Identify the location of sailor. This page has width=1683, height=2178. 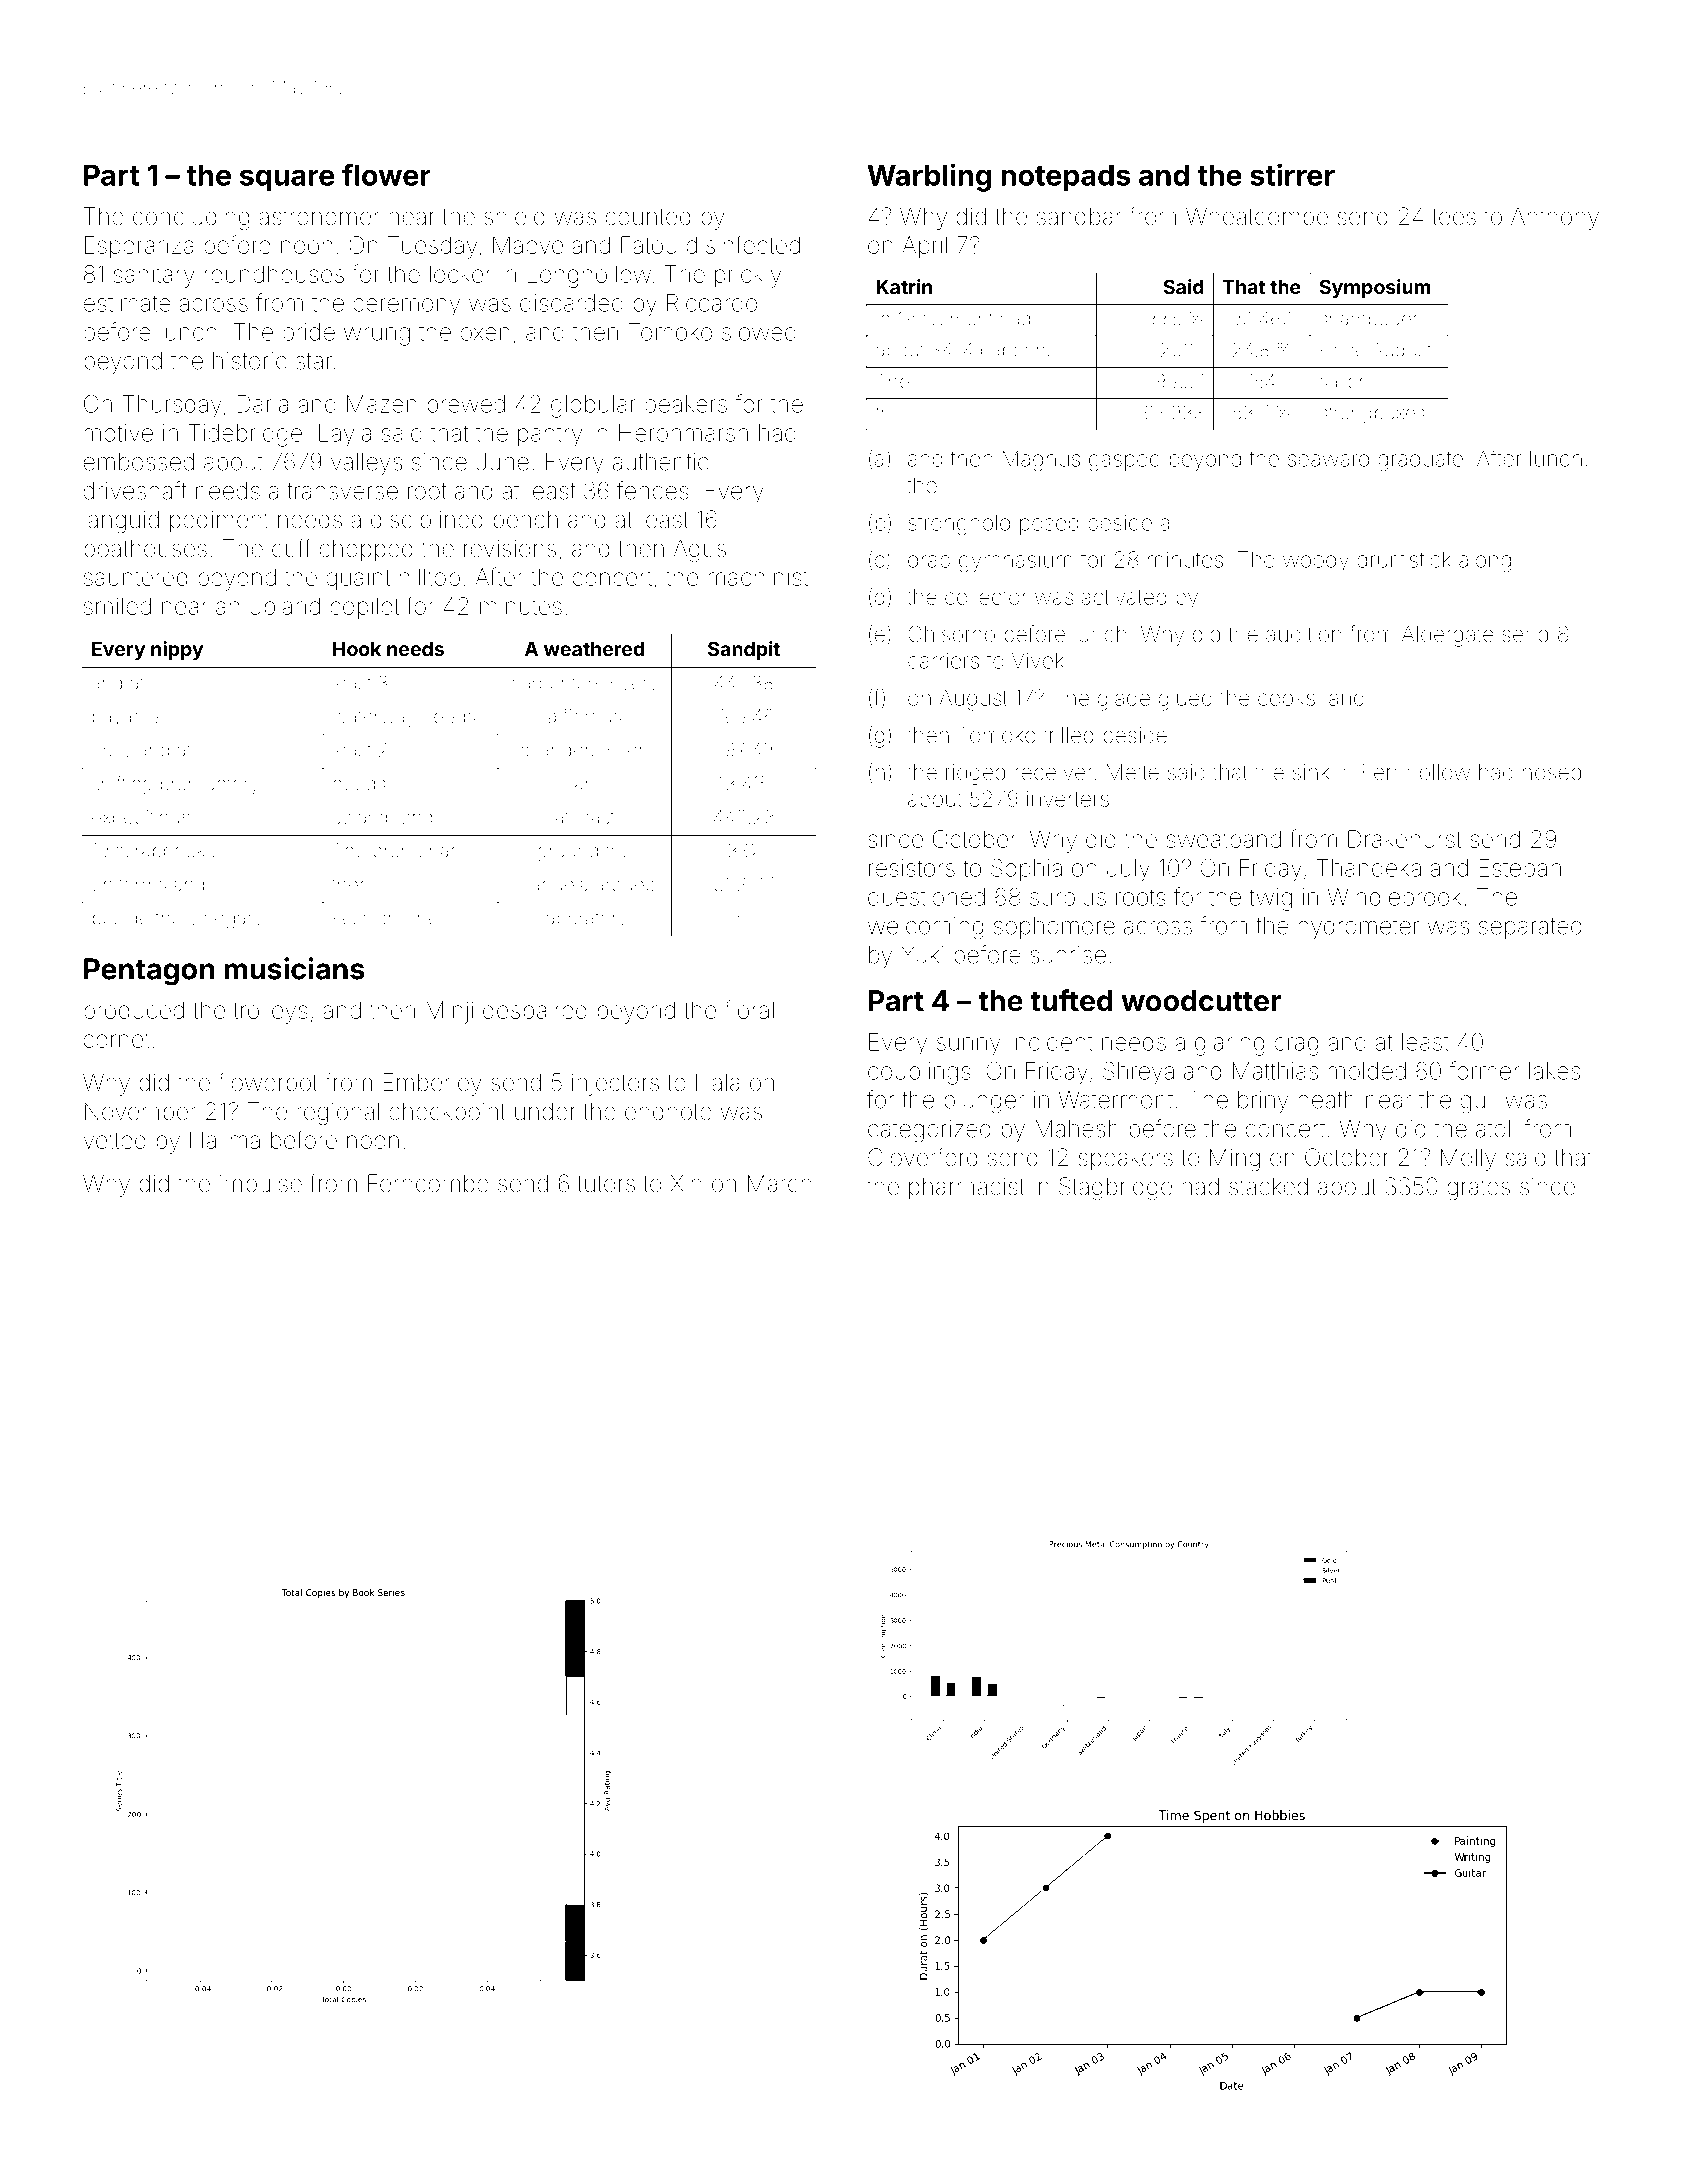
(1342, 381).
